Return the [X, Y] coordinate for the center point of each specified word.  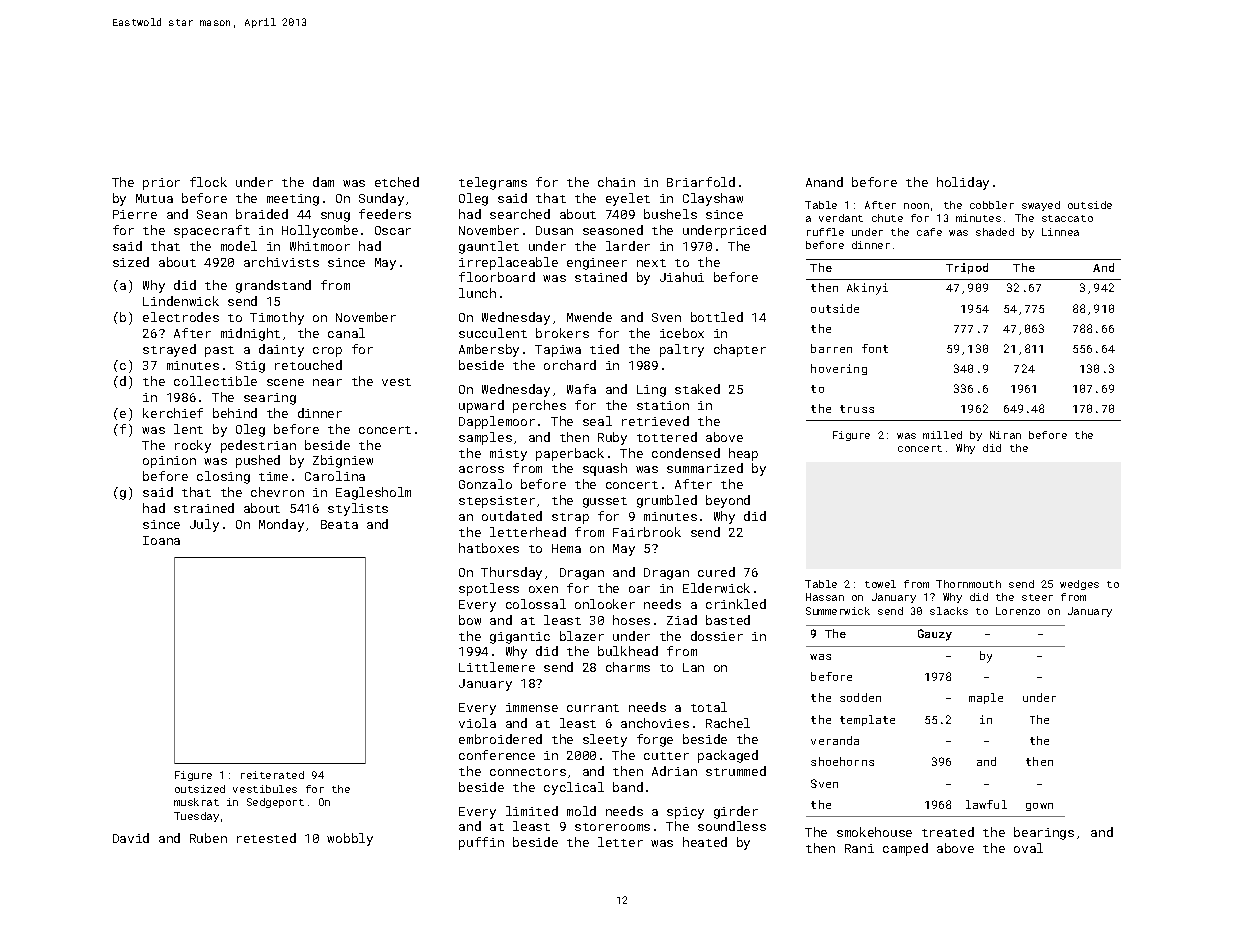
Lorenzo [1018, 611]
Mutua [154, 198]
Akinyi [867, 289]
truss [857, 409]
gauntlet [489, 247]
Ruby [612, 438]
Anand [824, 182]
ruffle [825, 232]
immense [532, 707]
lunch [477, 293]
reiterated [272, 775]
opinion [169, 462]
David [131, 838]
